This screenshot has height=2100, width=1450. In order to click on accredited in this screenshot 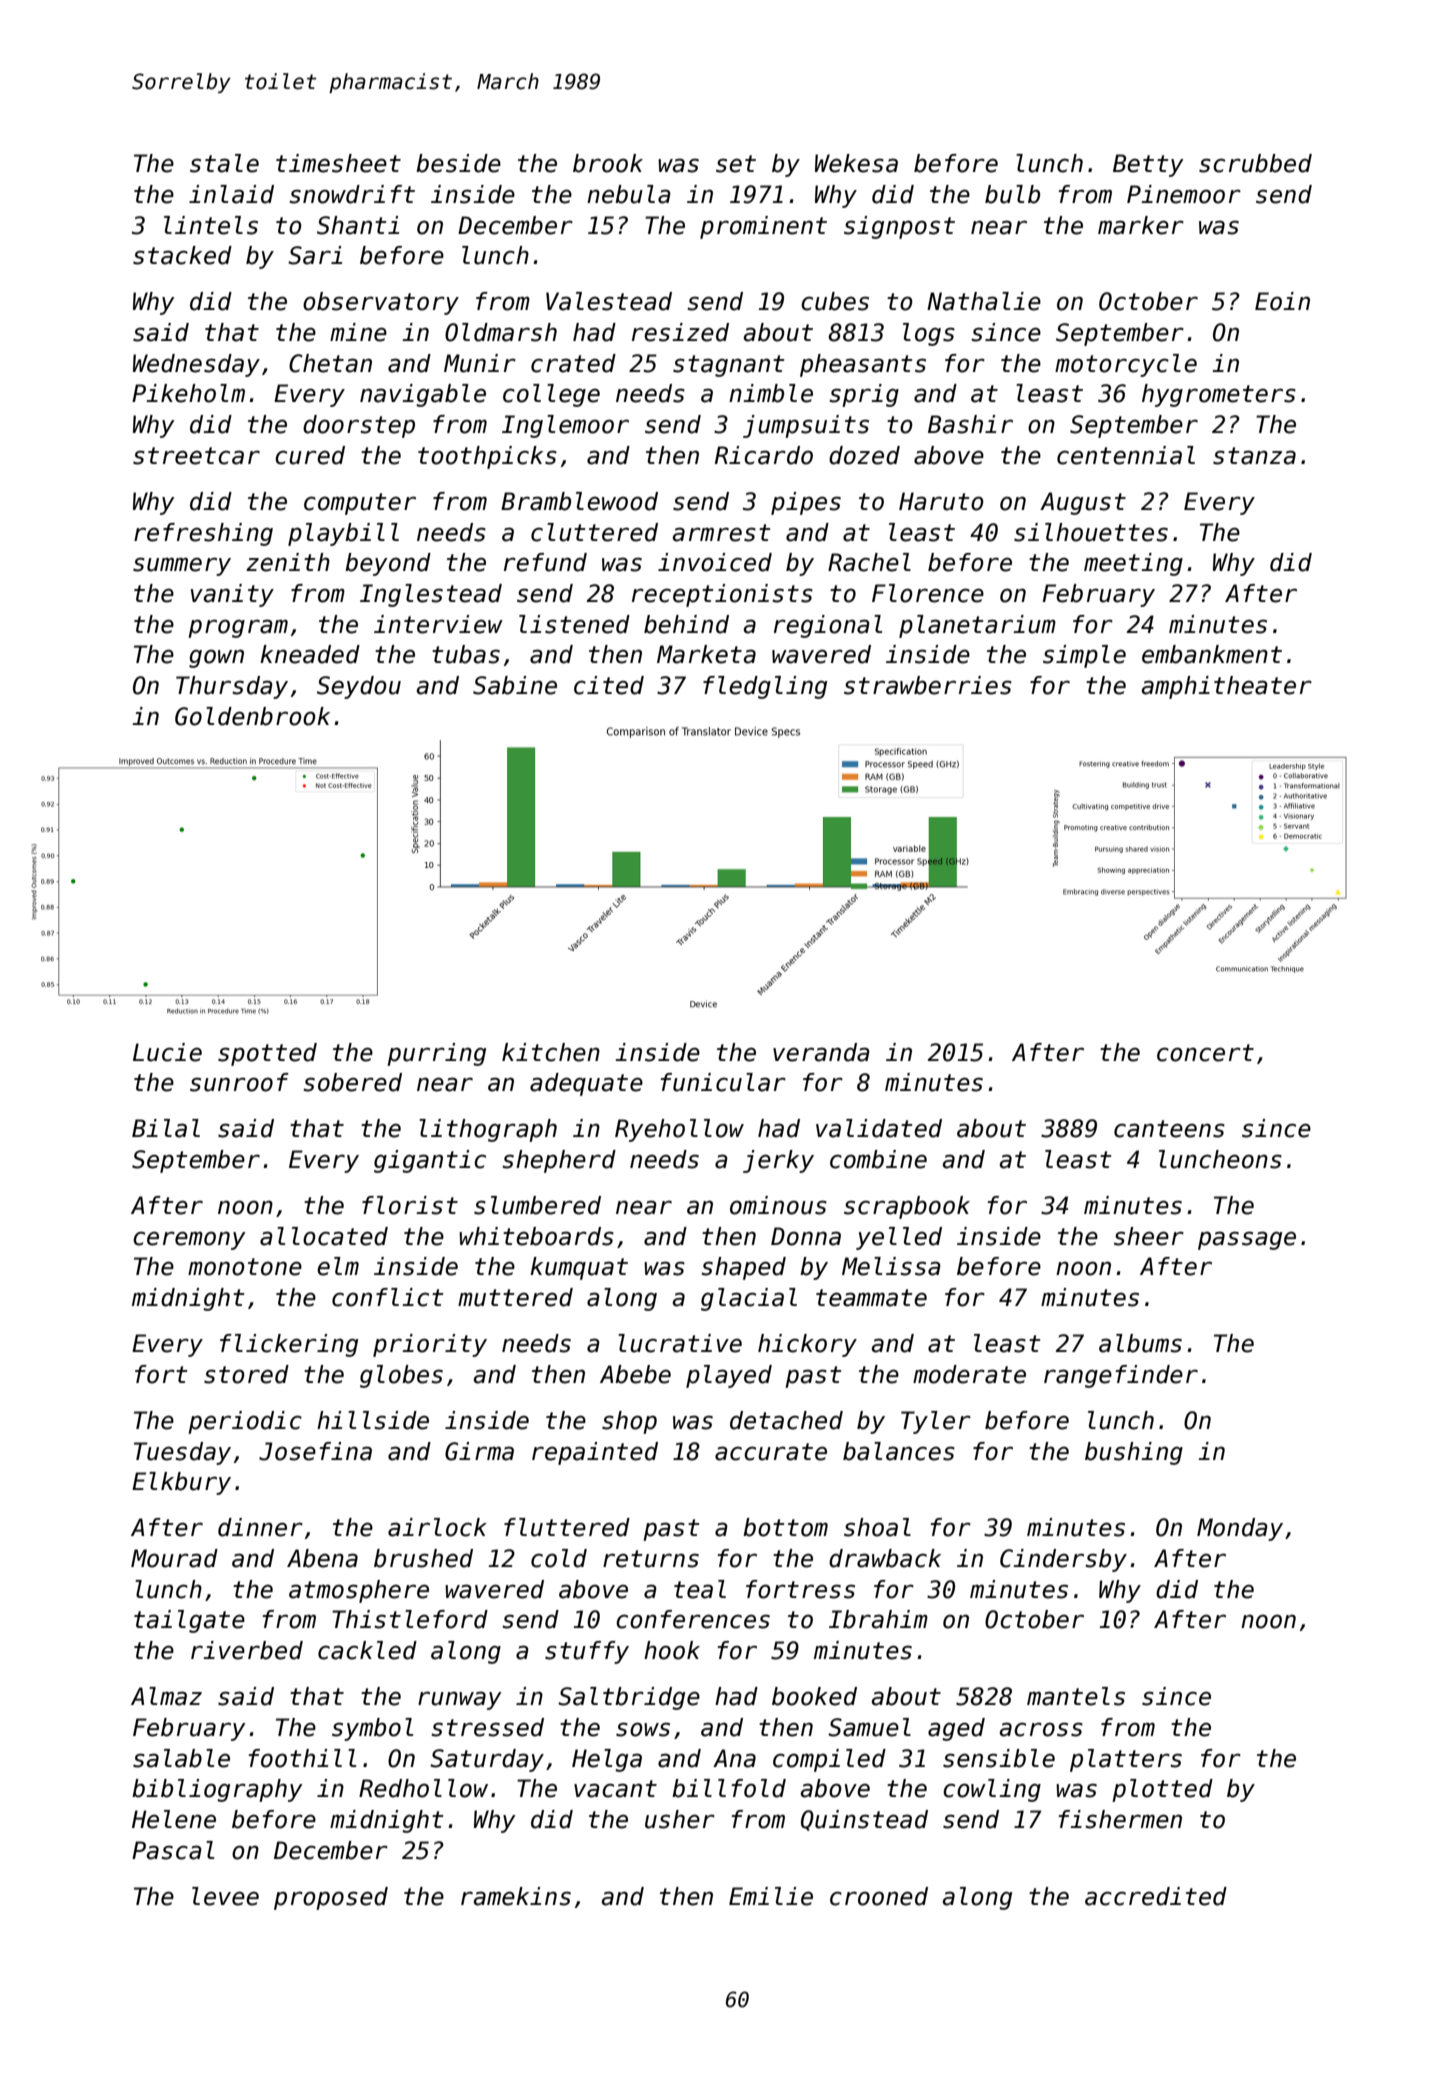, I will do `click(1156, 1896)`.
